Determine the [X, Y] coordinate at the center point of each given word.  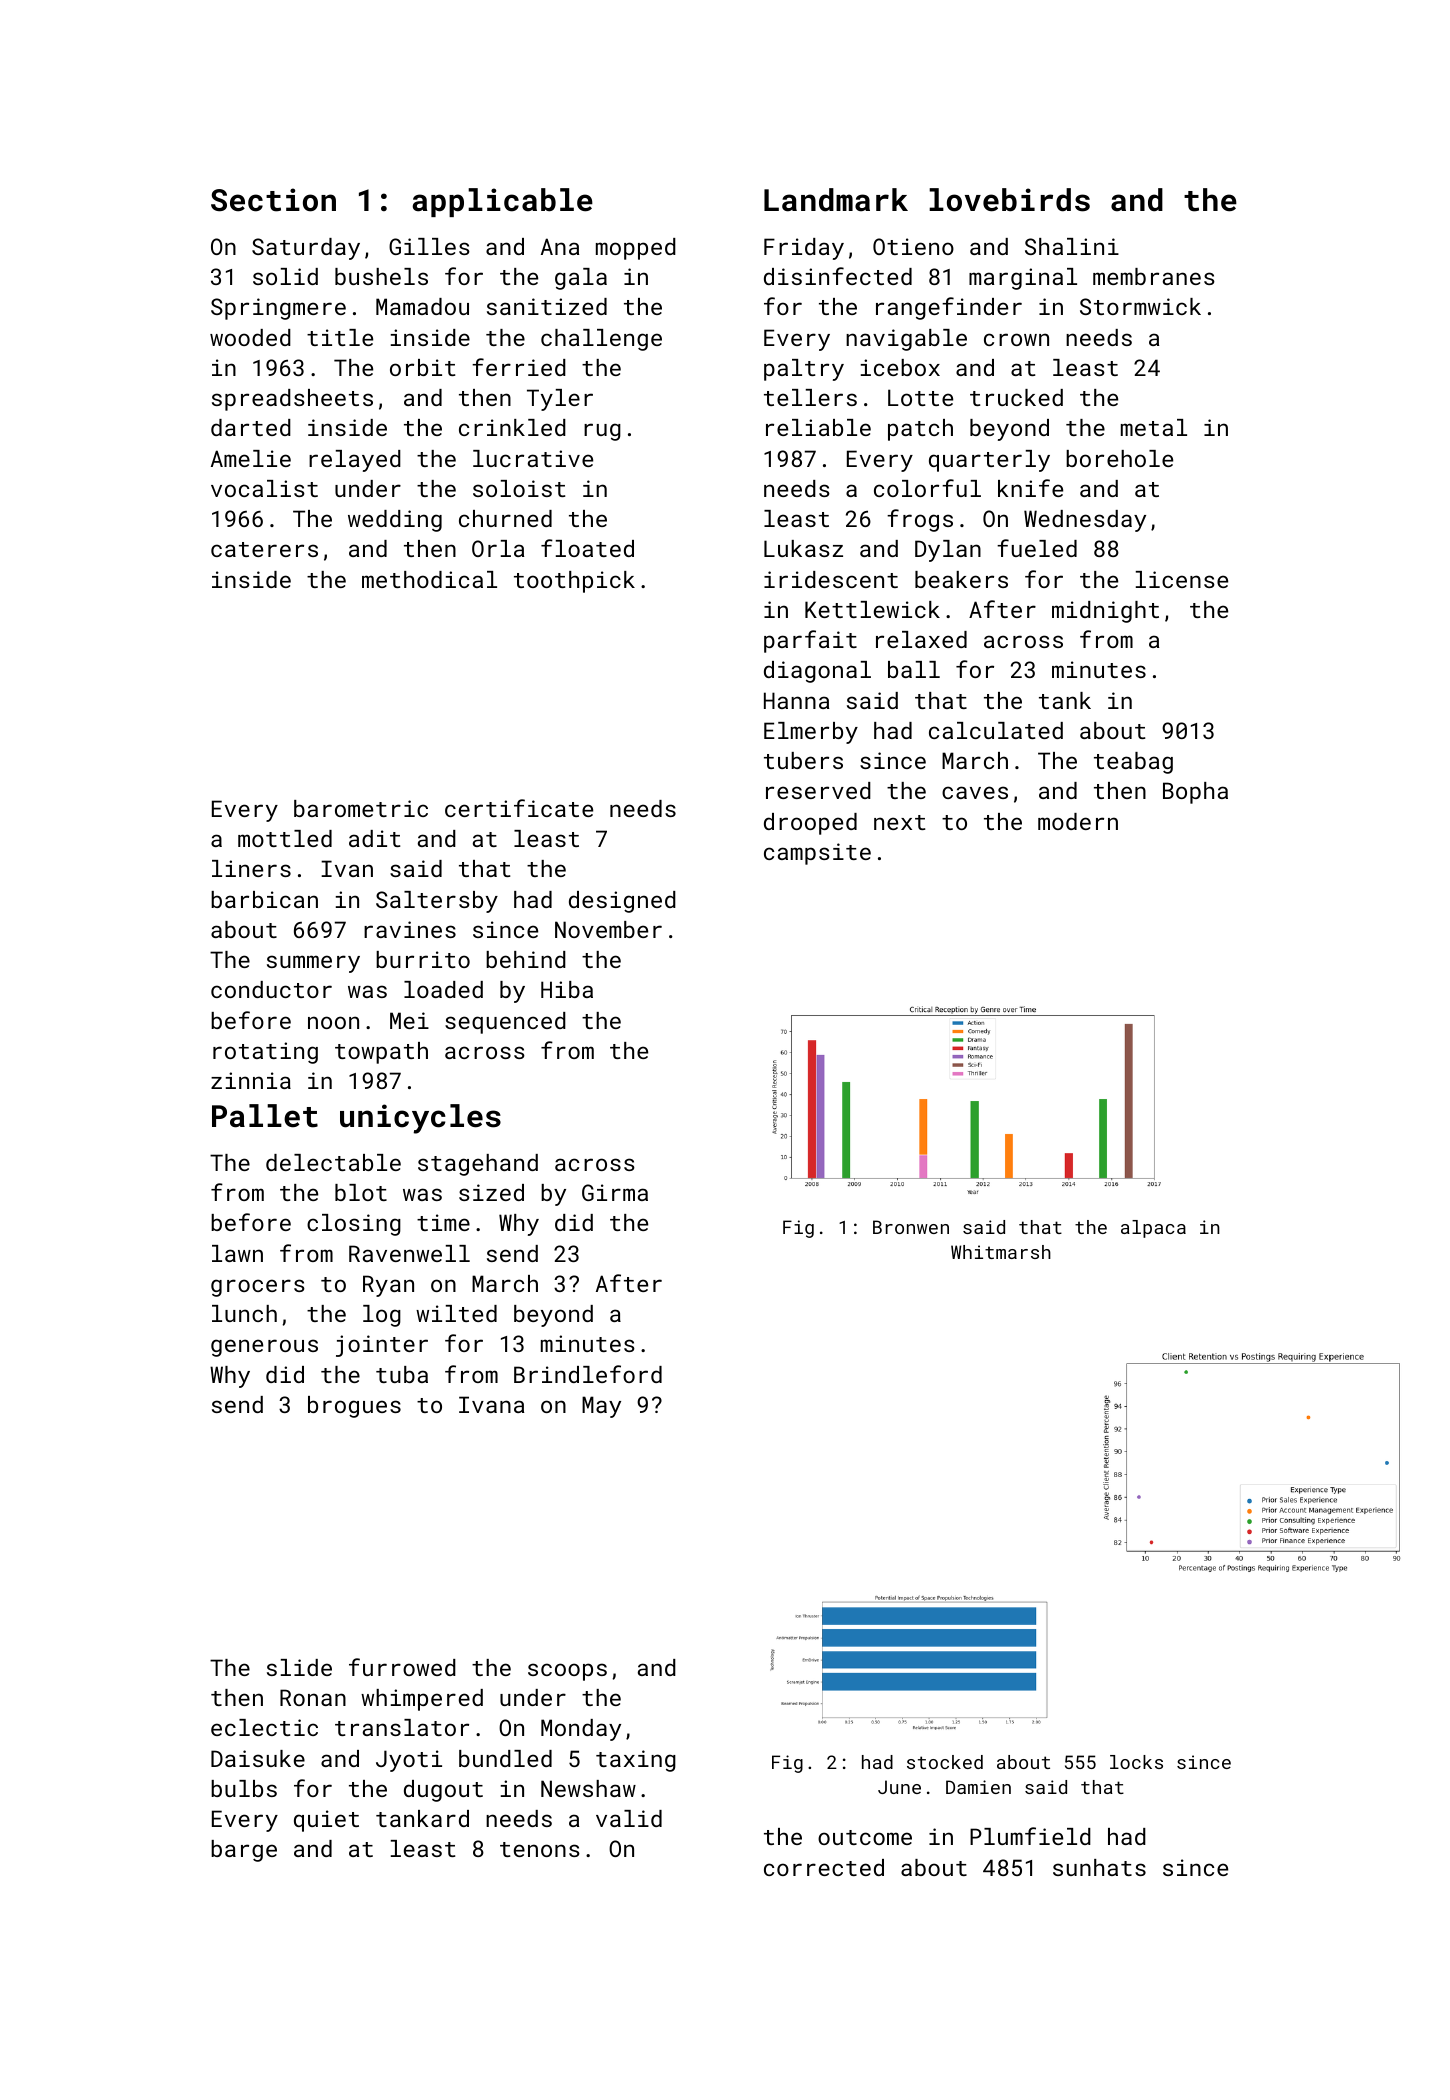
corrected [824, 1867]
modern [1078, 821]
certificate [519, 808]
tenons [540, 1849]
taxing [636, 1761]
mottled [285, 838]
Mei [409, 1020]
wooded [250, 337]
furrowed [402, 1667]
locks [1136, 1762]
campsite [817, 854]
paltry [804, 370]
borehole [1119, 458]
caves [975, 792]
